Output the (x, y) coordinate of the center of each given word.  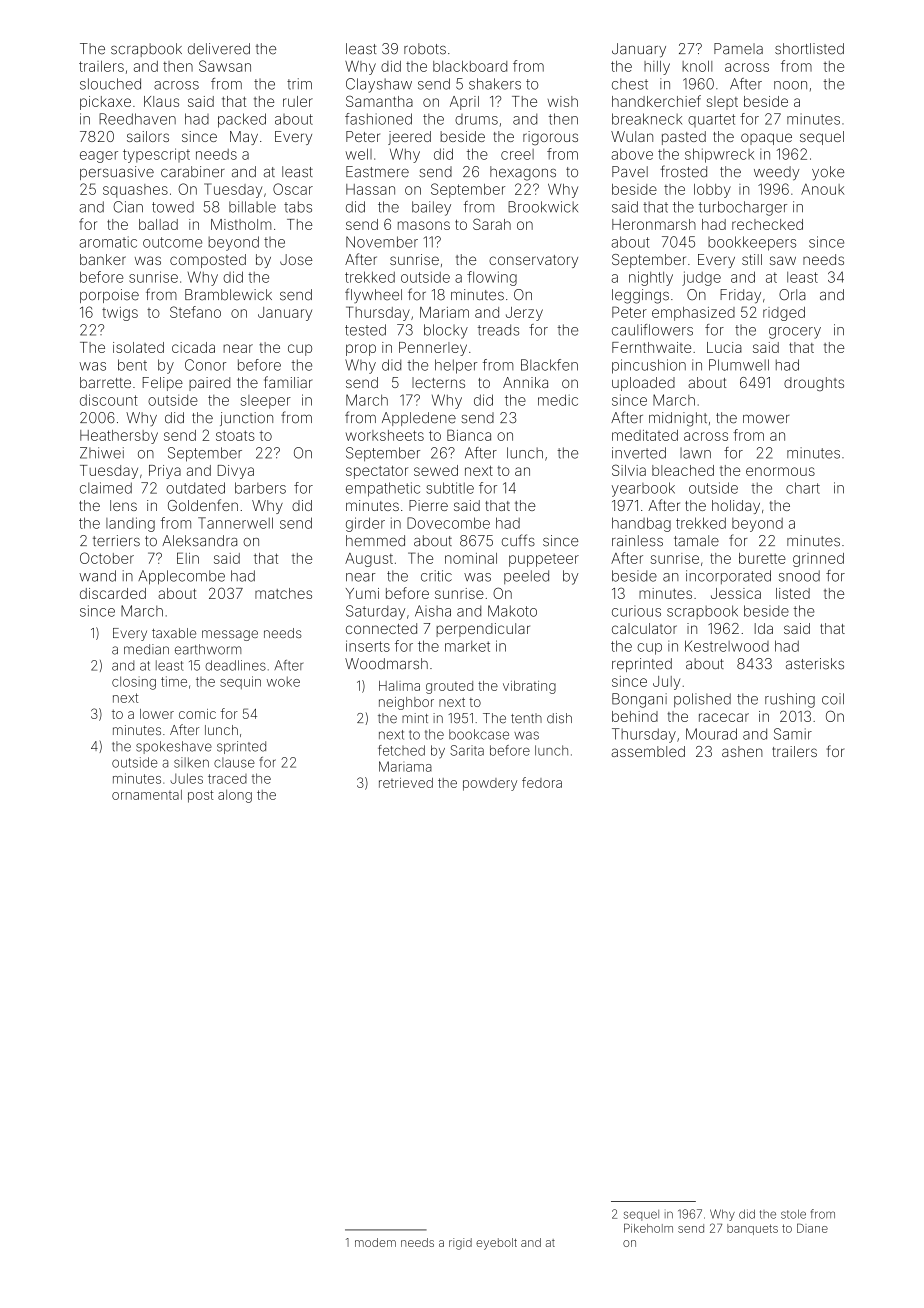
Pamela (738, 49)
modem (375, 1242)
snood (799, 576)
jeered (409, 138)
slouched (110, 84)
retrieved (406, 783)
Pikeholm (648, 1228)
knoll (697, 66)
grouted (449, 687)
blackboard (470, 66)
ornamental (147, 795)
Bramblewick (228, 295)
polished (702, 700)
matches (283, 593)
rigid (460, 1244)
